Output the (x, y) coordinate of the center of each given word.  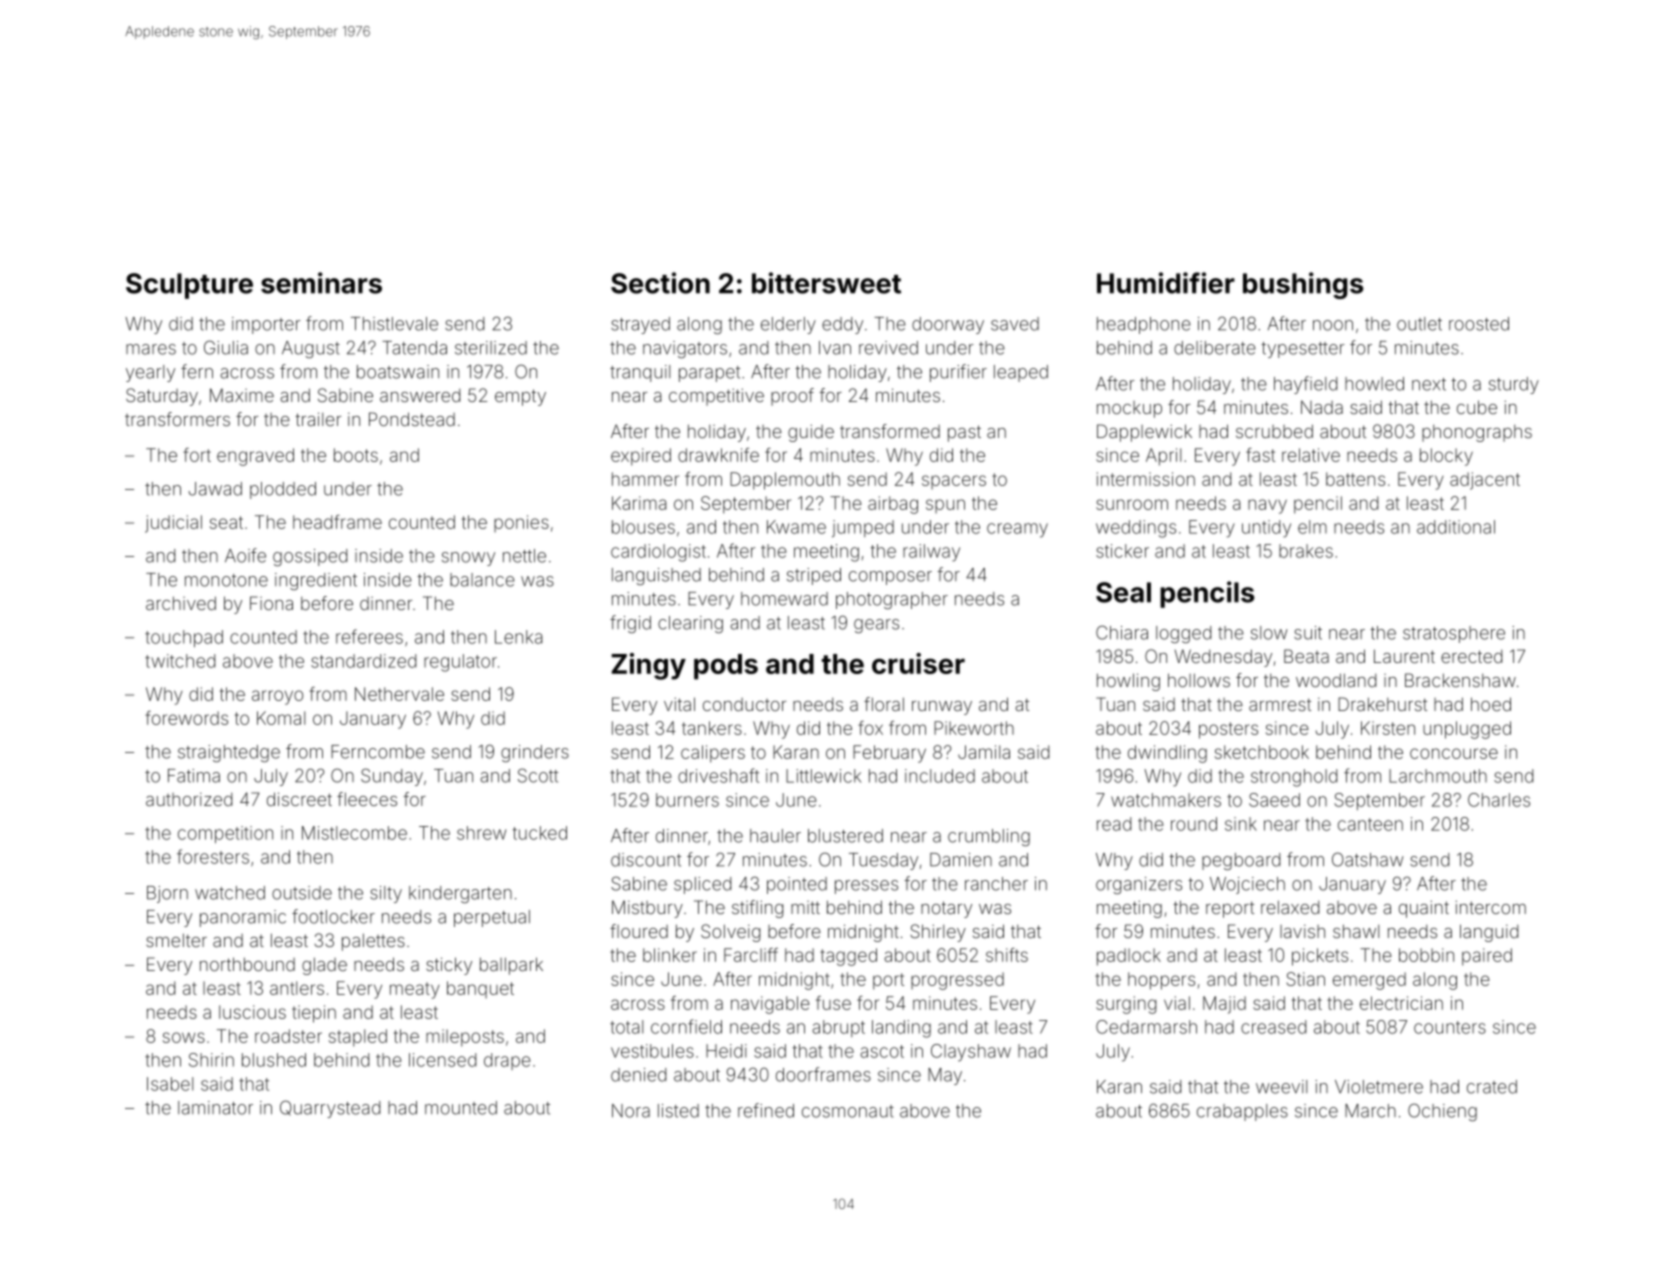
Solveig (730, 933)
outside (302, 893)
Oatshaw (1368, 859)
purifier (958, 373)
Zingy (648, 666)
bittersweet (826, 283)
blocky (1446, 457)
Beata (1306, 656)
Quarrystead (330, 1109)
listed (678, 1111)
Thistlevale (394, 324)
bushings (1303, 285)
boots (356, 455)
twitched (180, 661)
